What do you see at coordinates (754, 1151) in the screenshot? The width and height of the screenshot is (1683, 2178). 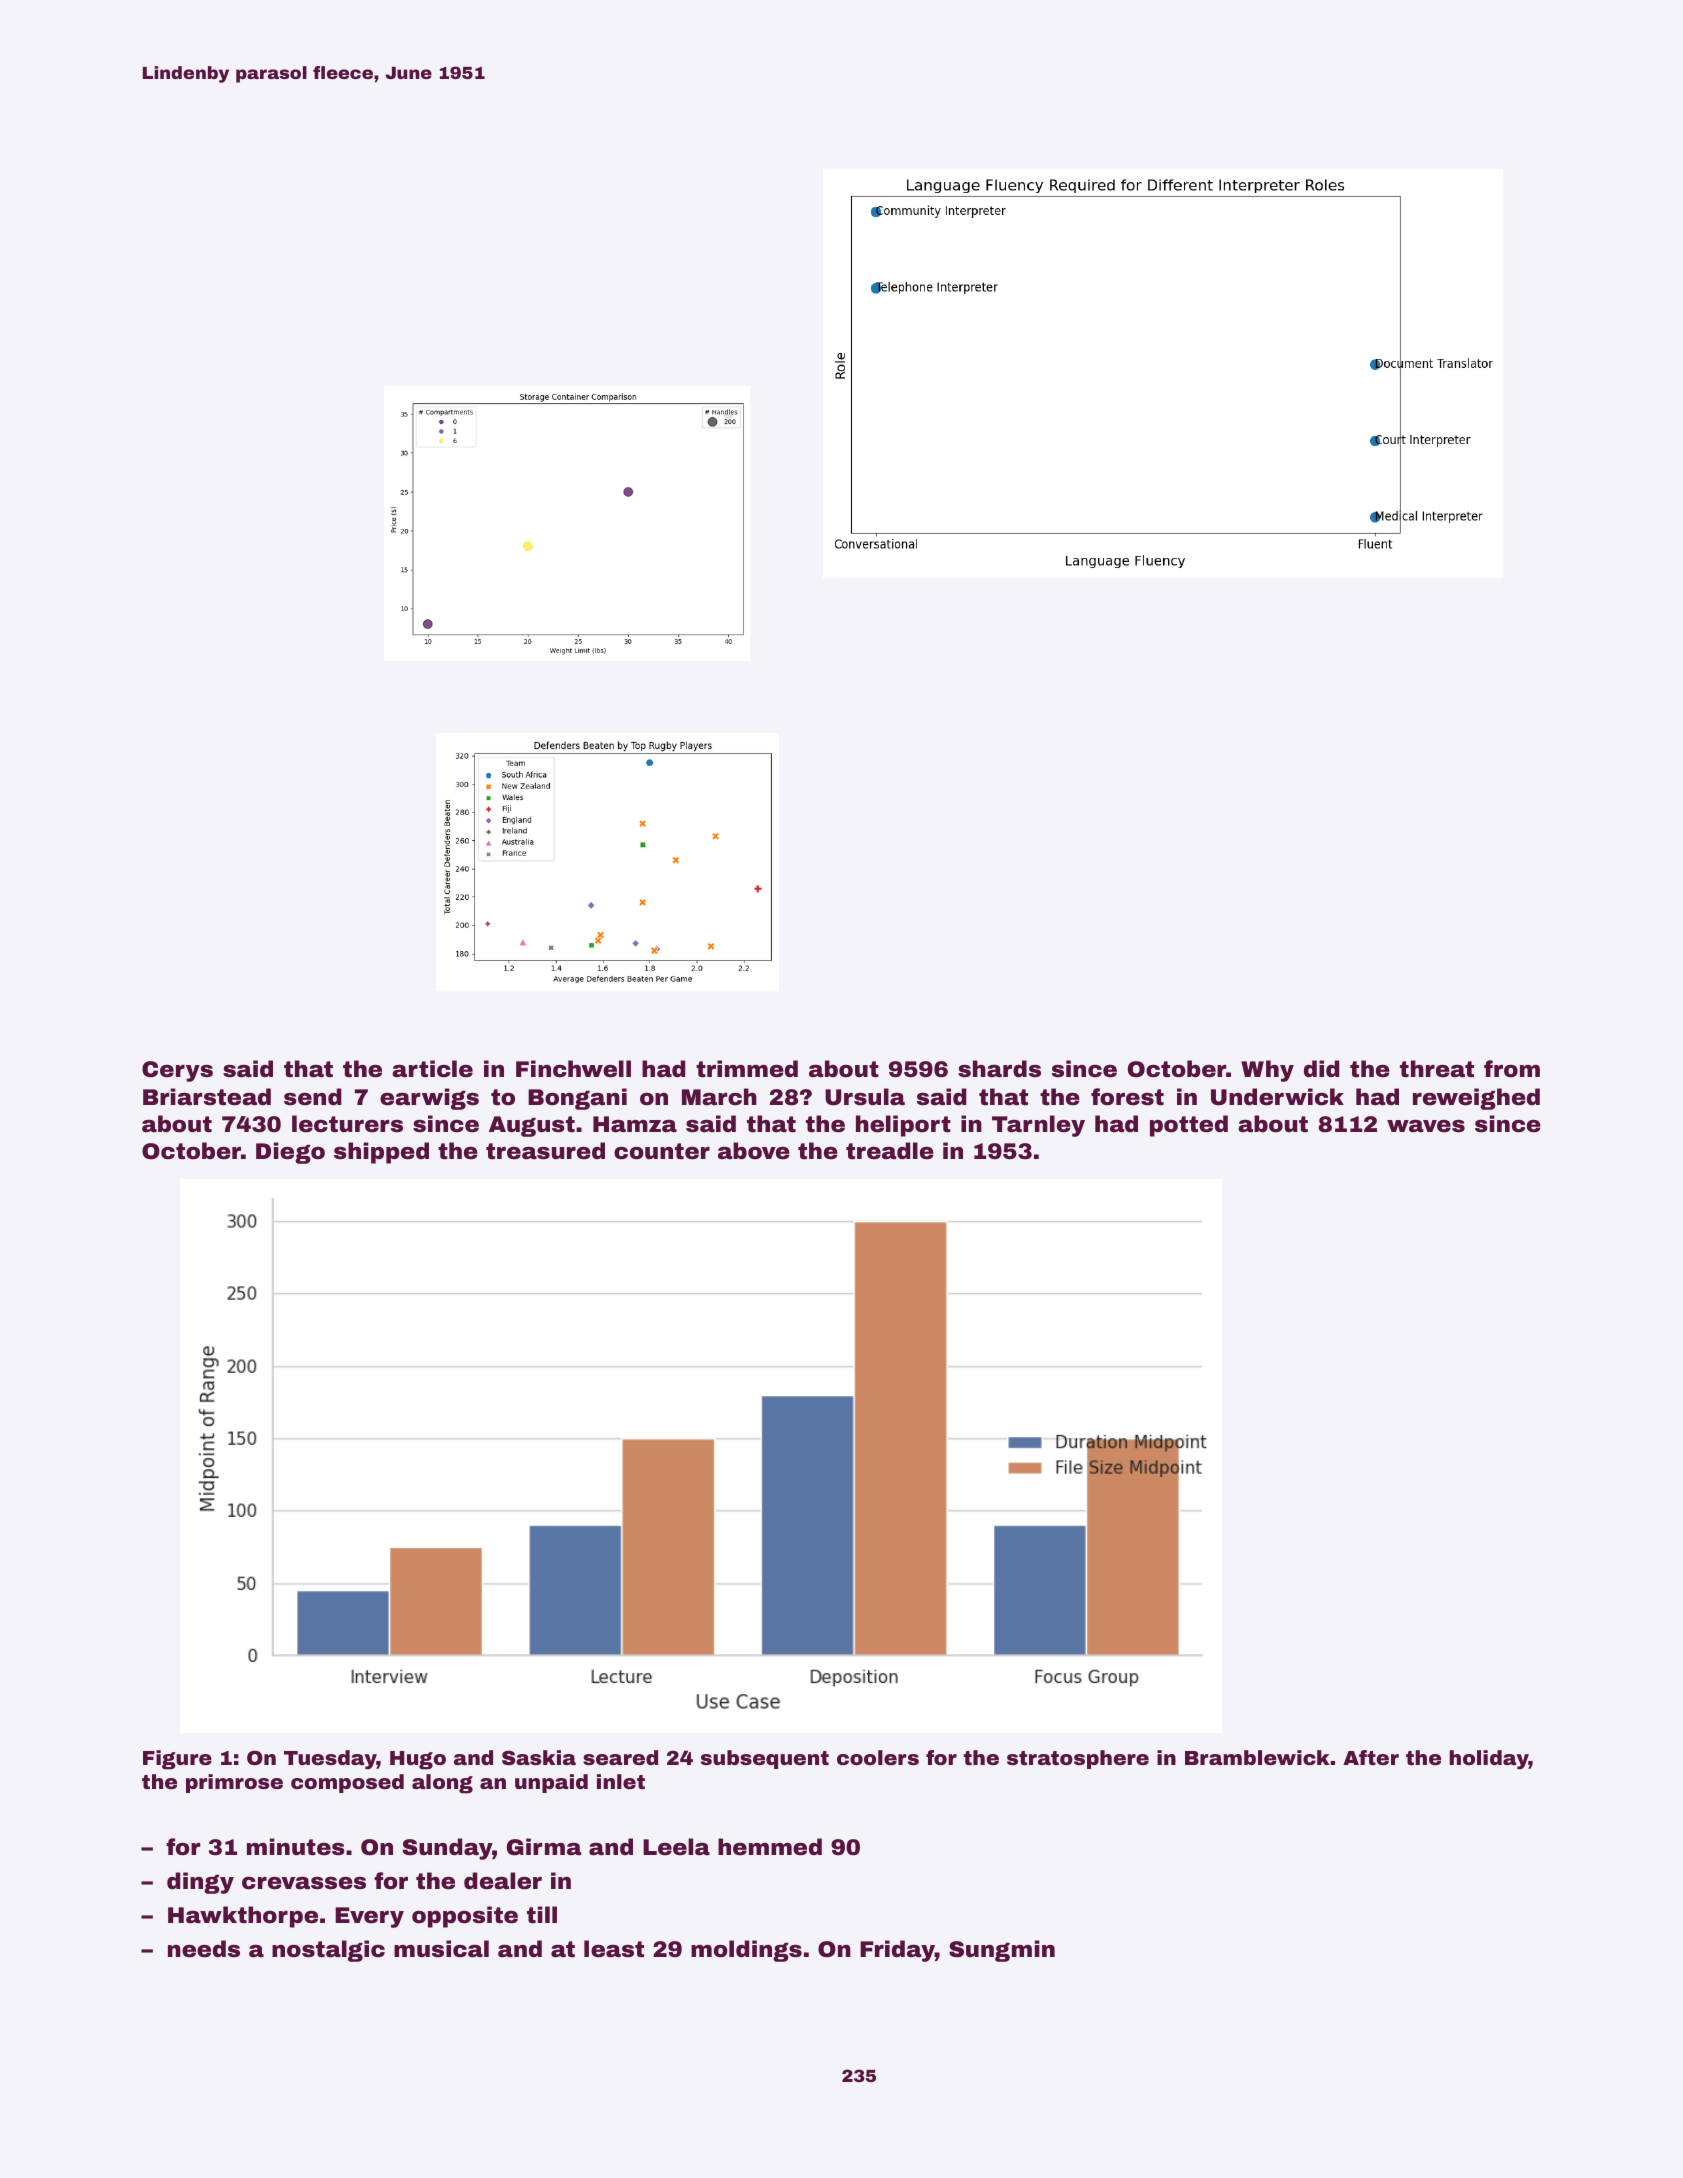 I see `above` at bounding box center [754, 1151].
